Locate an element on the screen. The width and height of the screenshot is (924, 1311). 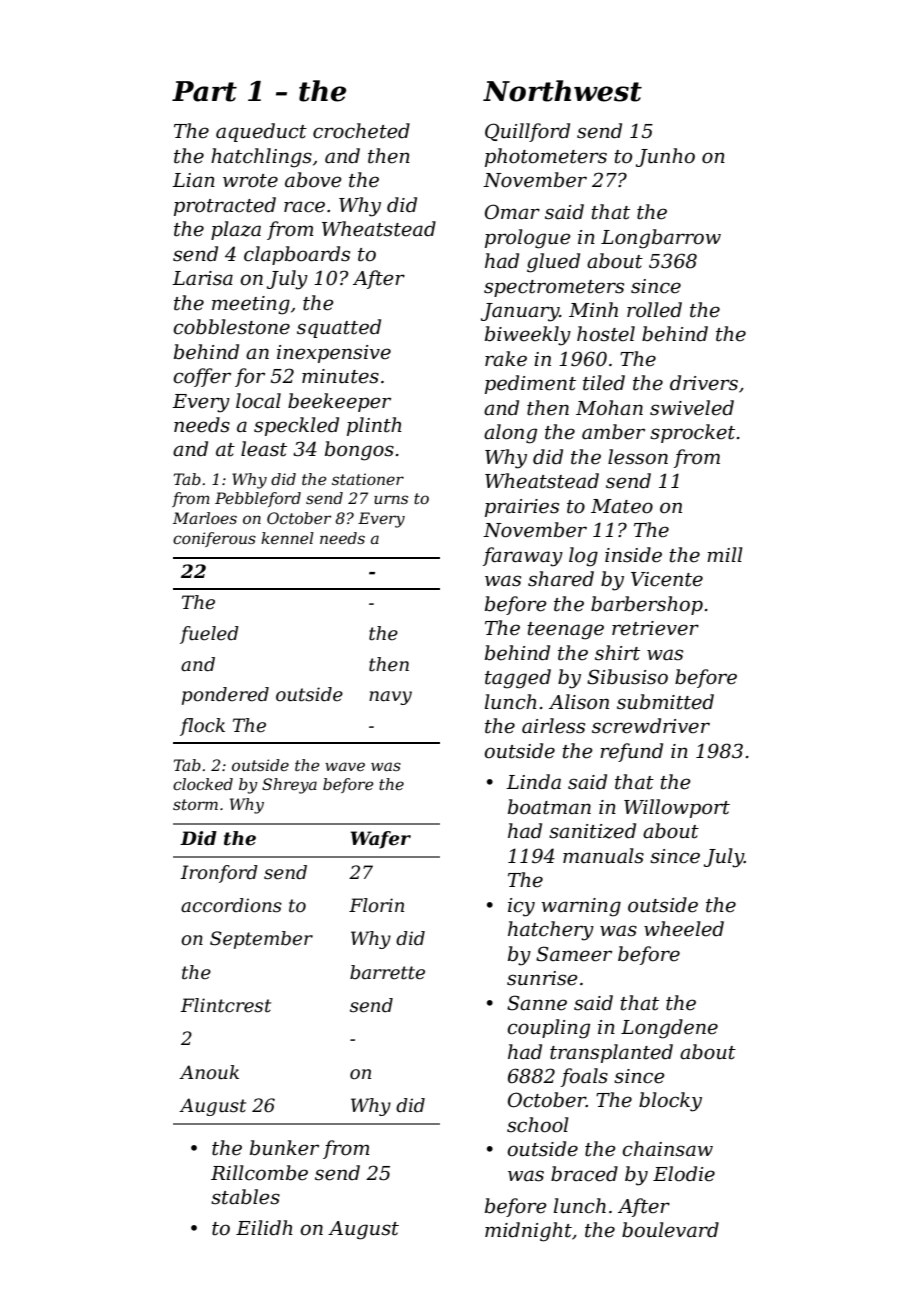
school is located at coordinates (538, 1125).
